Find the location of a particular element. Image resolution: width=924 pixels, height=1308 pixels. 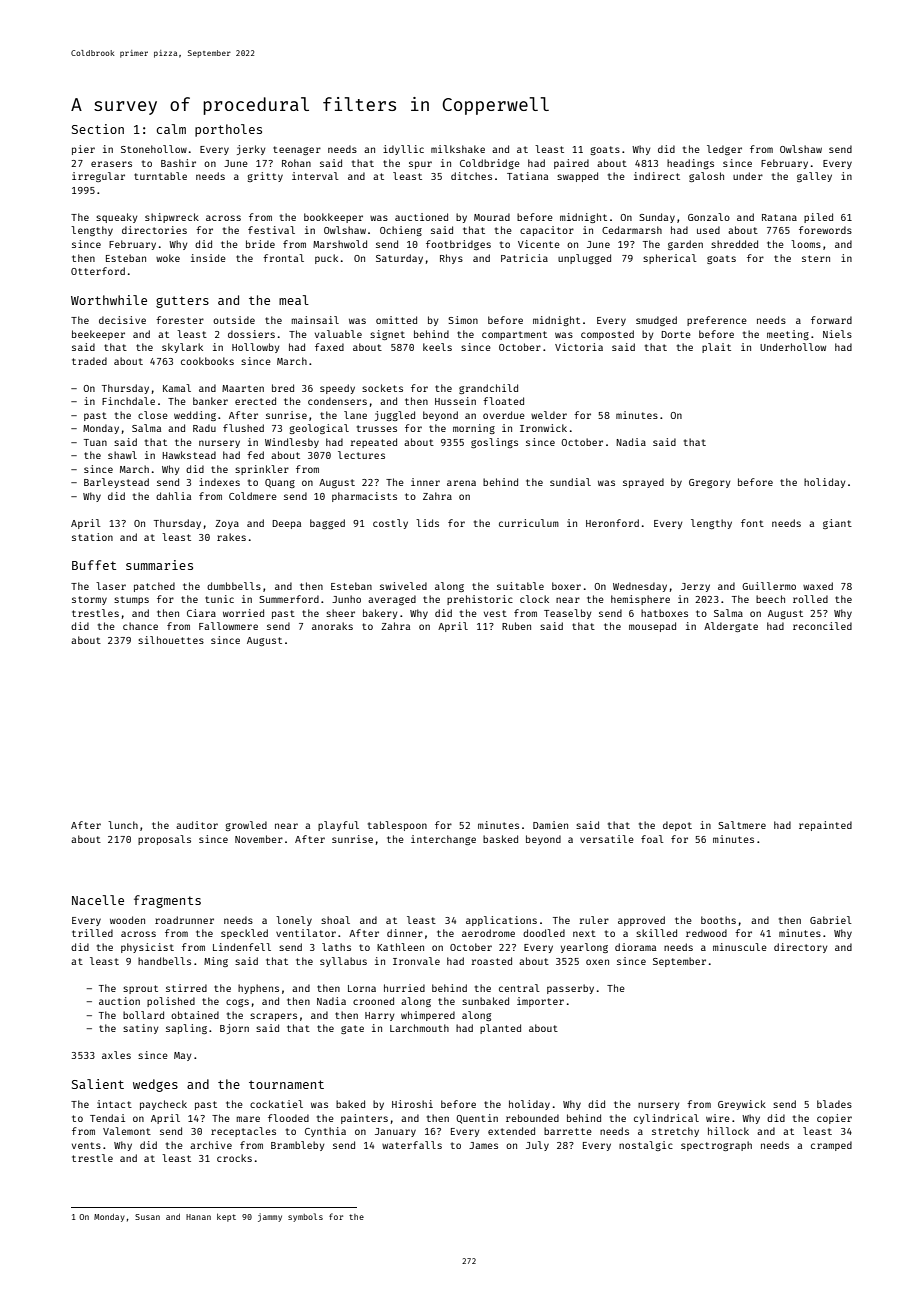

morning is located at coordinates (474, 429).
